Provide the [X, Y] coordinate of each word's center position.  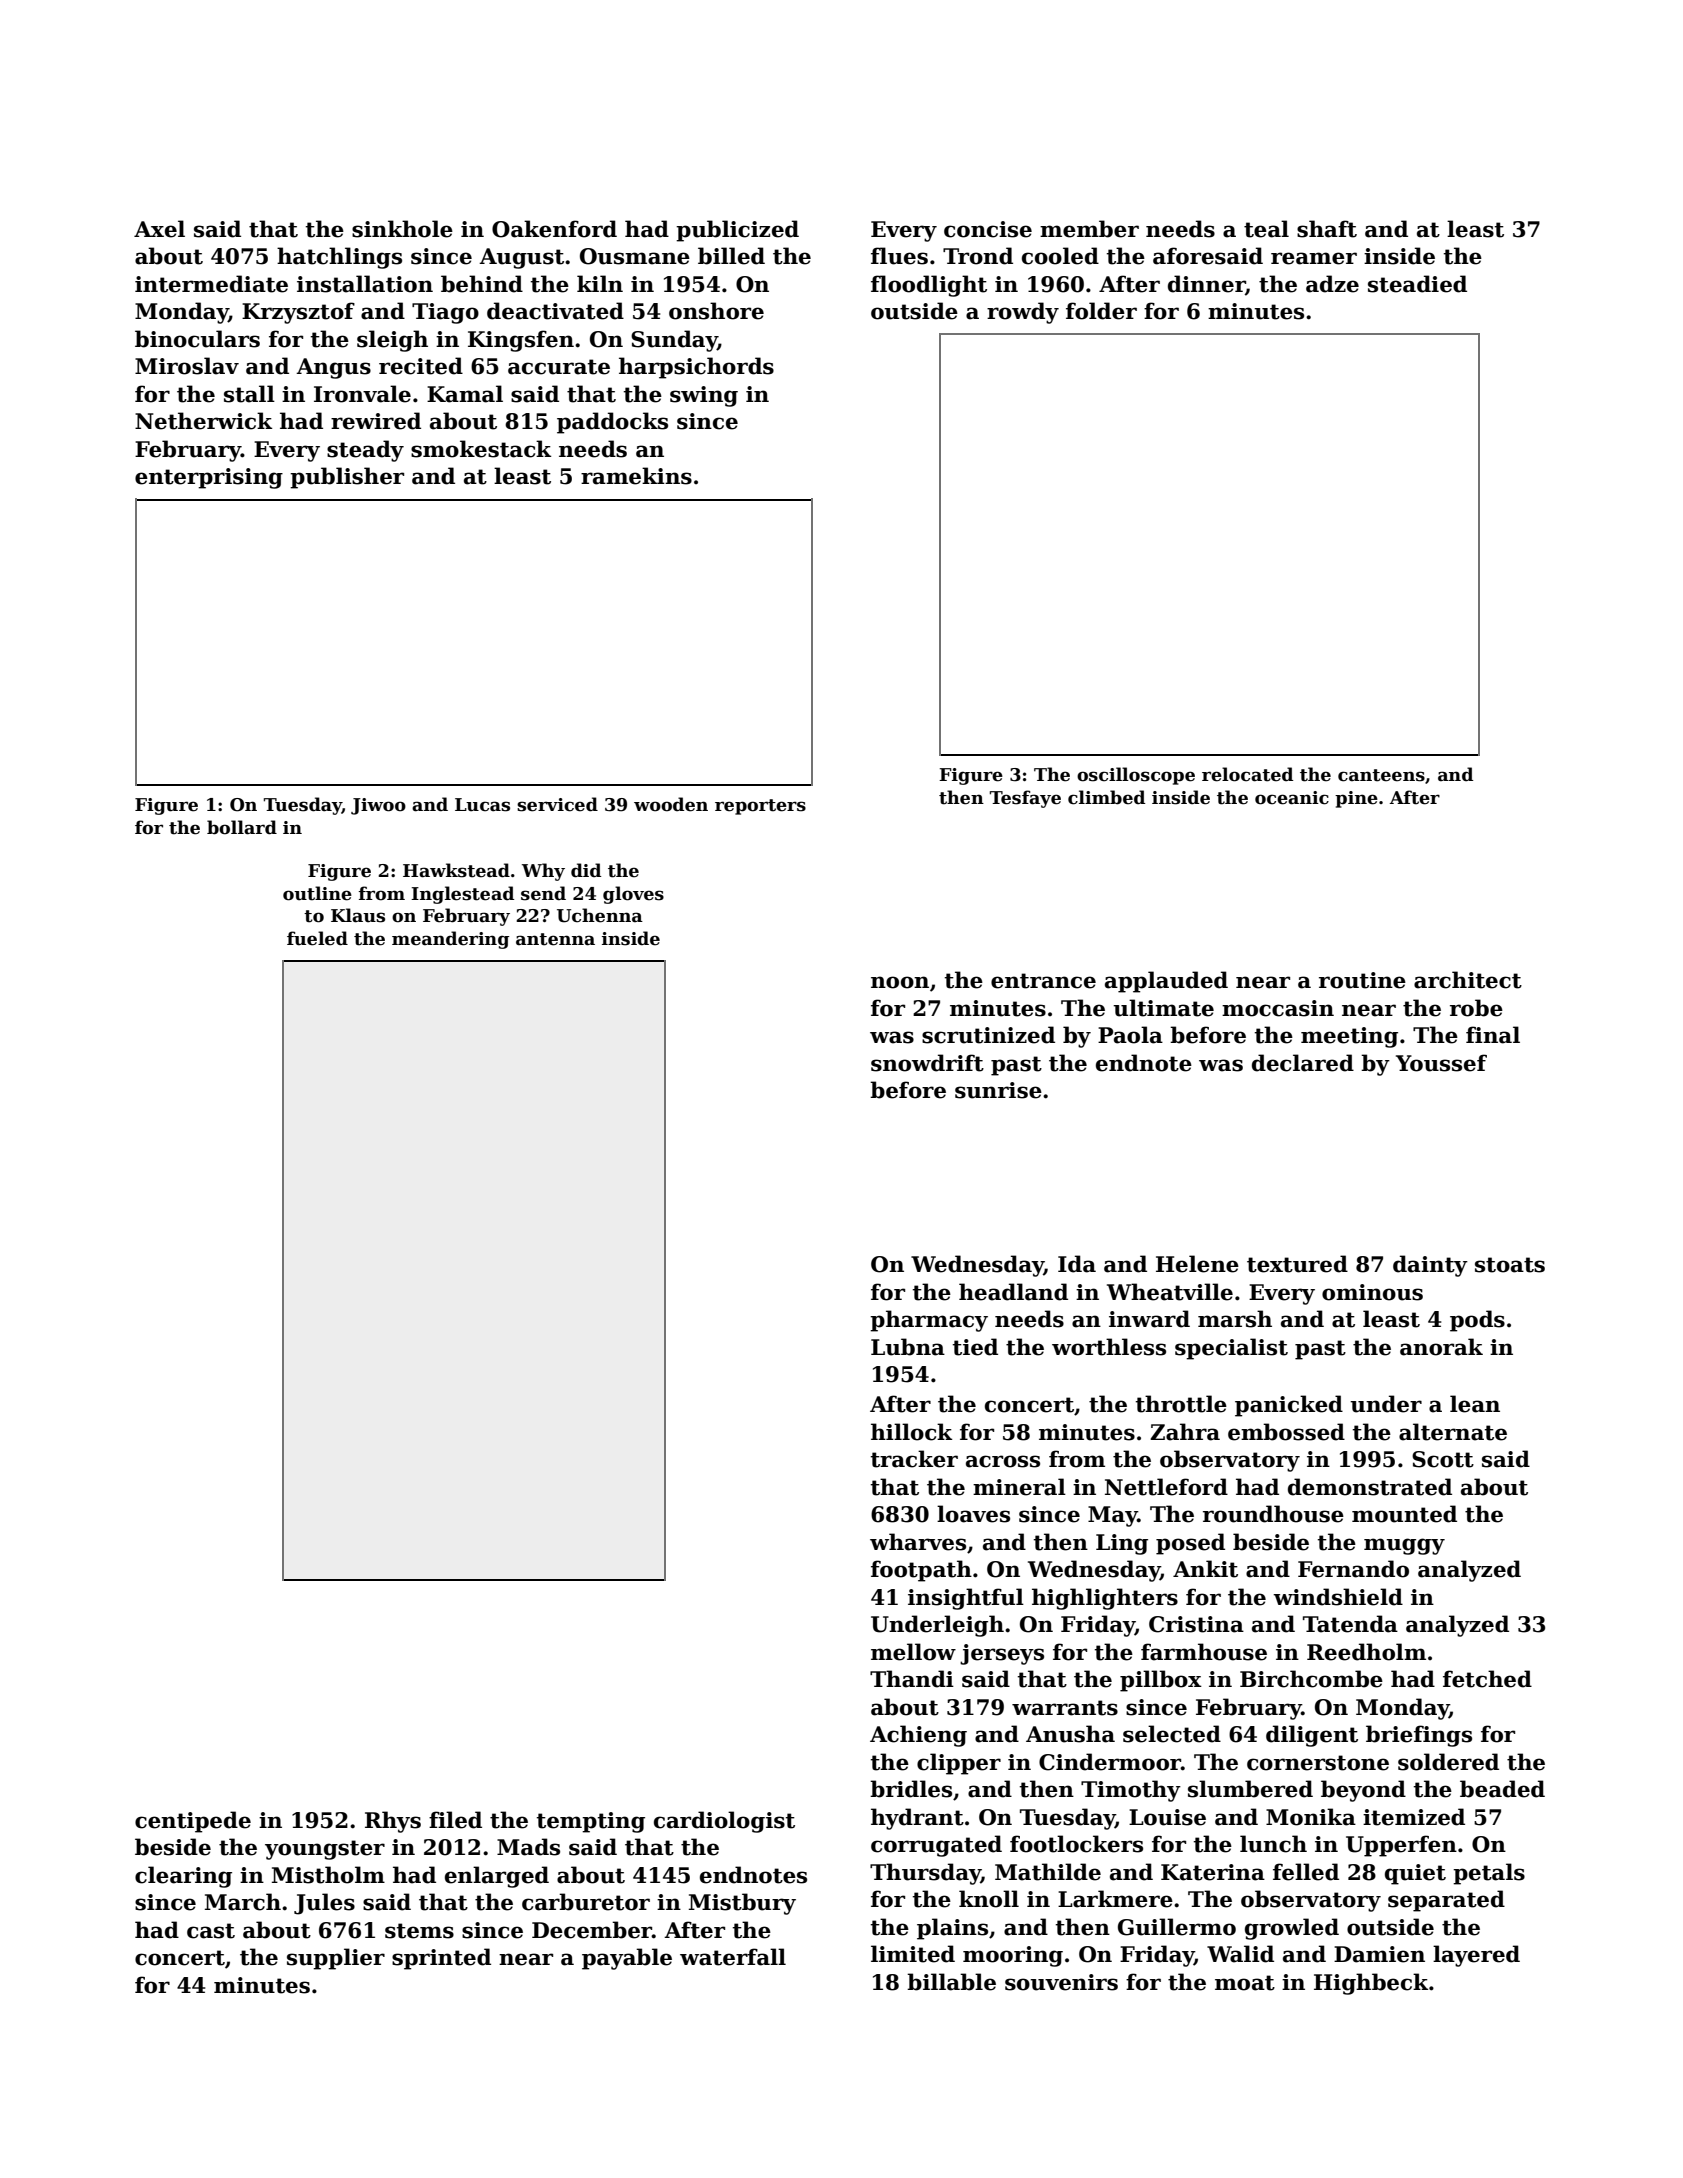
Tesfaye [1025, 799]
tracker [914, 1459]
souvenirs [1061, 1982]
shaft [1327, 229]
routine [1362, 980]
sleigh [392, 341]
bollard [242, 827]
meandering [450, 940]
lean [1475, 1404]
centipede [193, 1822]
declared [1303, 1063]
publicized [737, 231]
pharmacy [929, 1321]
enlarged [497, 1877]
